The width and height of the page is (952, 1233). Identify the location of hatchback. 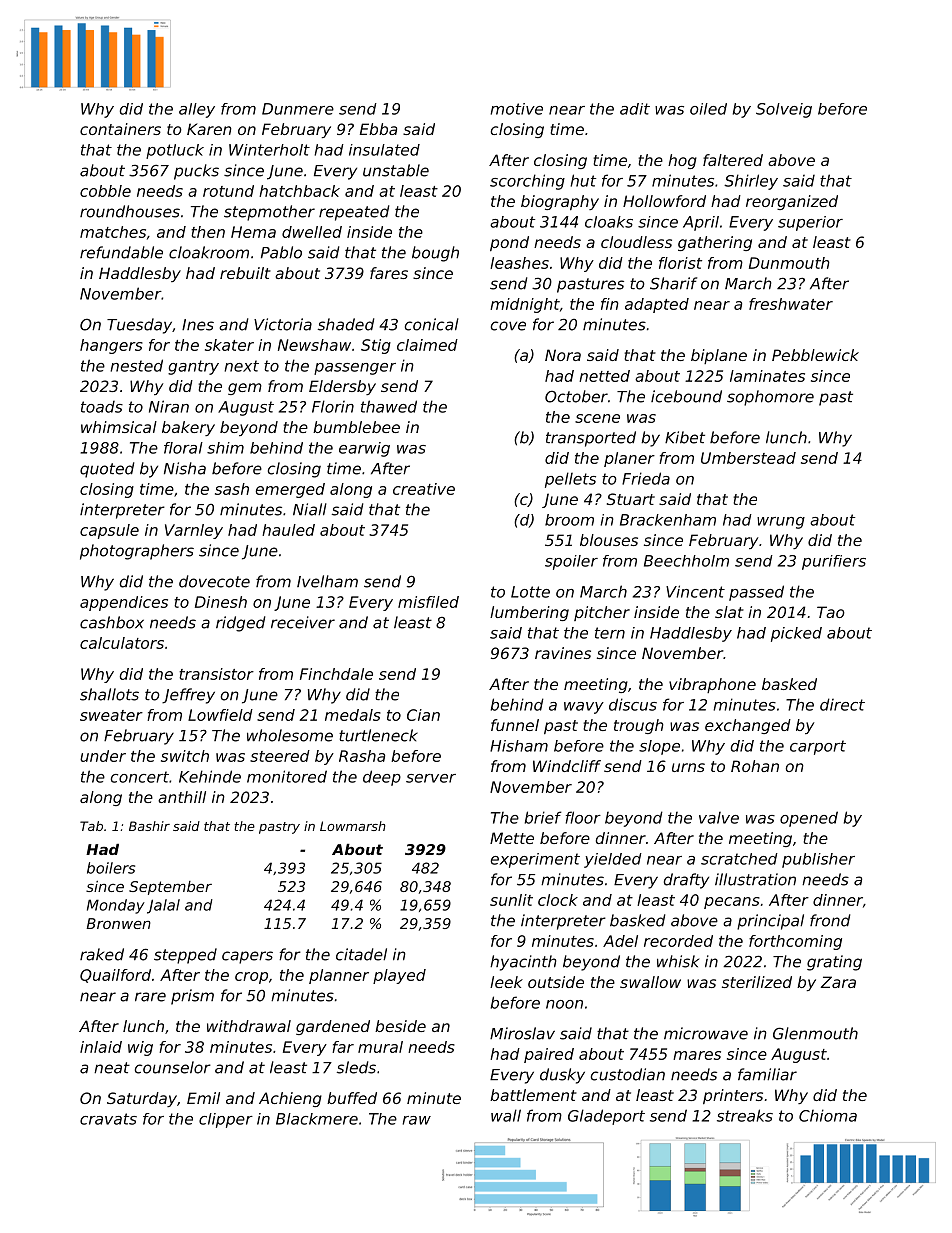
(299, 191).
